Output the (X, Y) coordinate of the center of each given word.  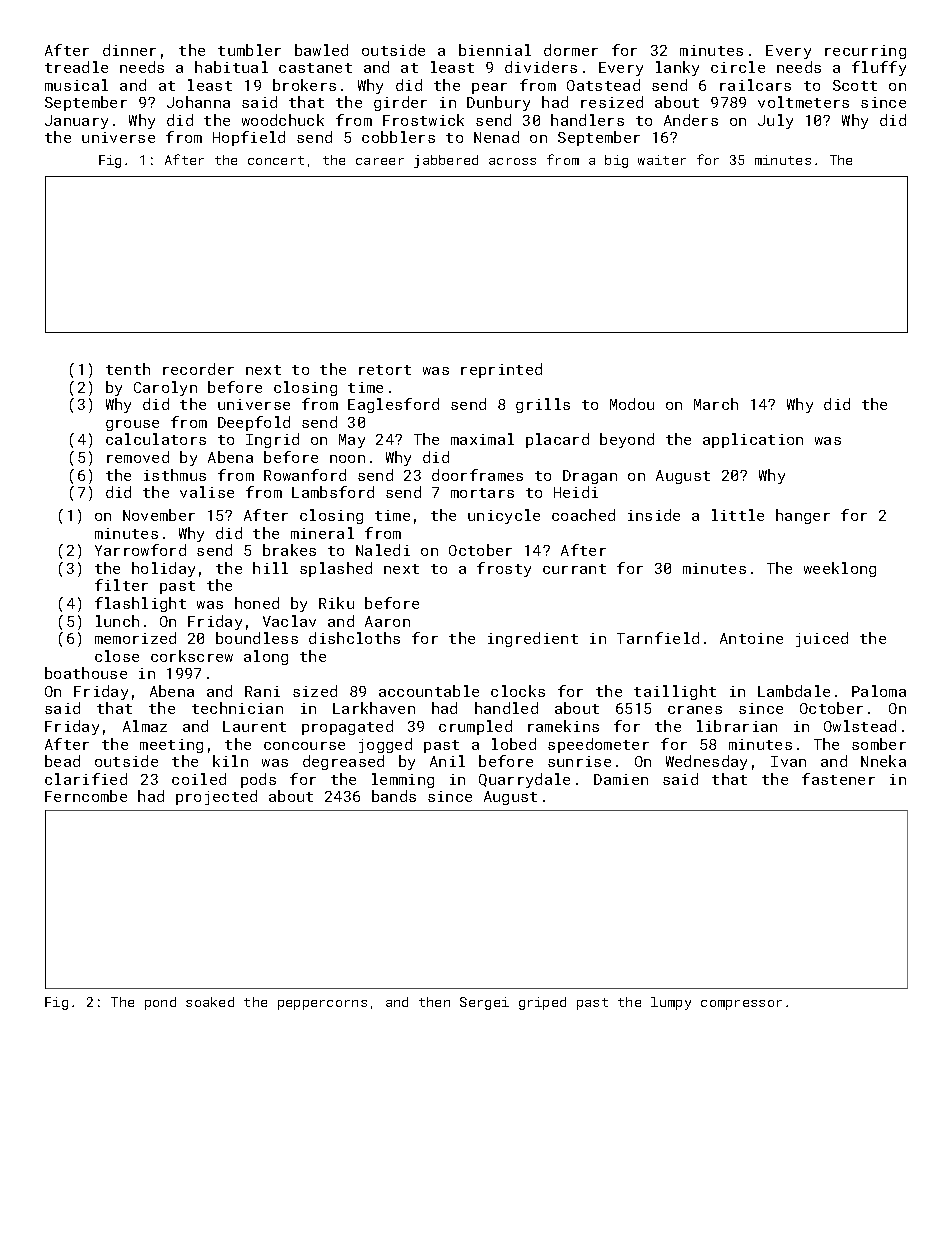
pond (160, 1003)
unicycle (504, 516)
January (76, 122)
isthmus (175, 475)
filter (121, 585)
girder (400, 103)
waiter (662, 160)
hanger (803, 516)
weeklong (840, 569)
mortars (482, 493)
